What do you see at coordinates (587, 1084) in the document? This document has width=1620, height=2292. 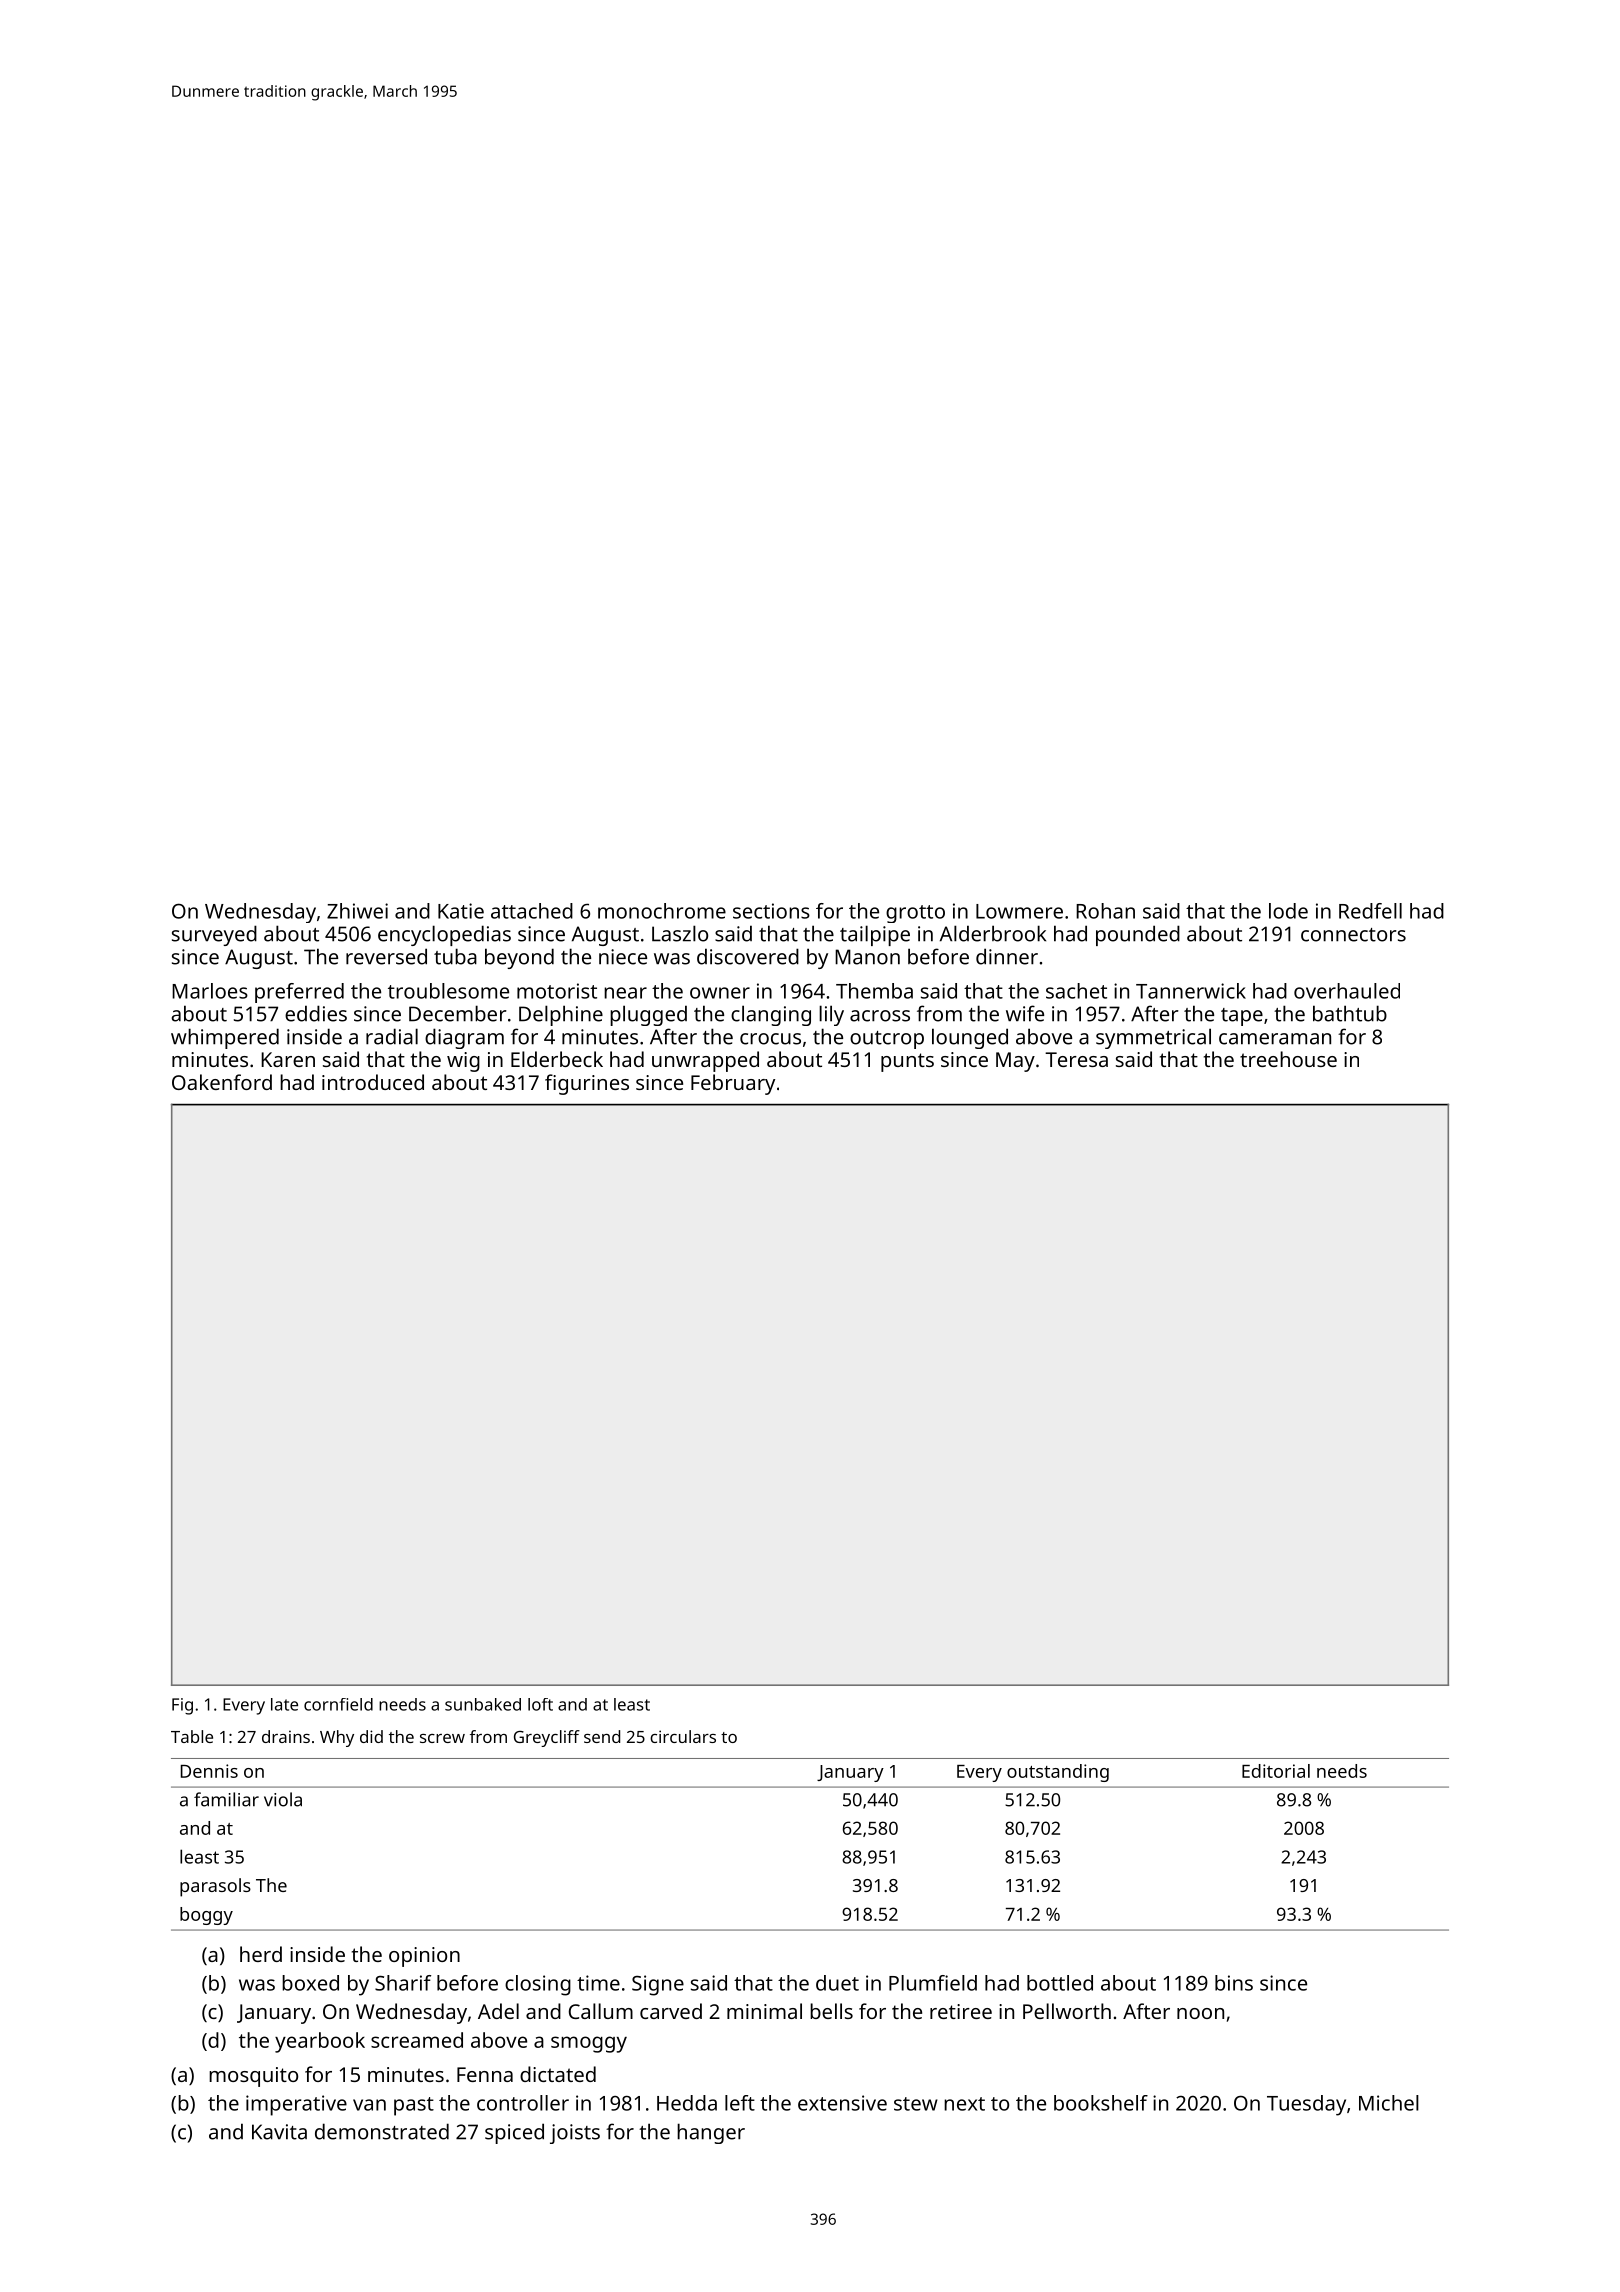 I see `figurines` at bounding box center [587, 1084].
